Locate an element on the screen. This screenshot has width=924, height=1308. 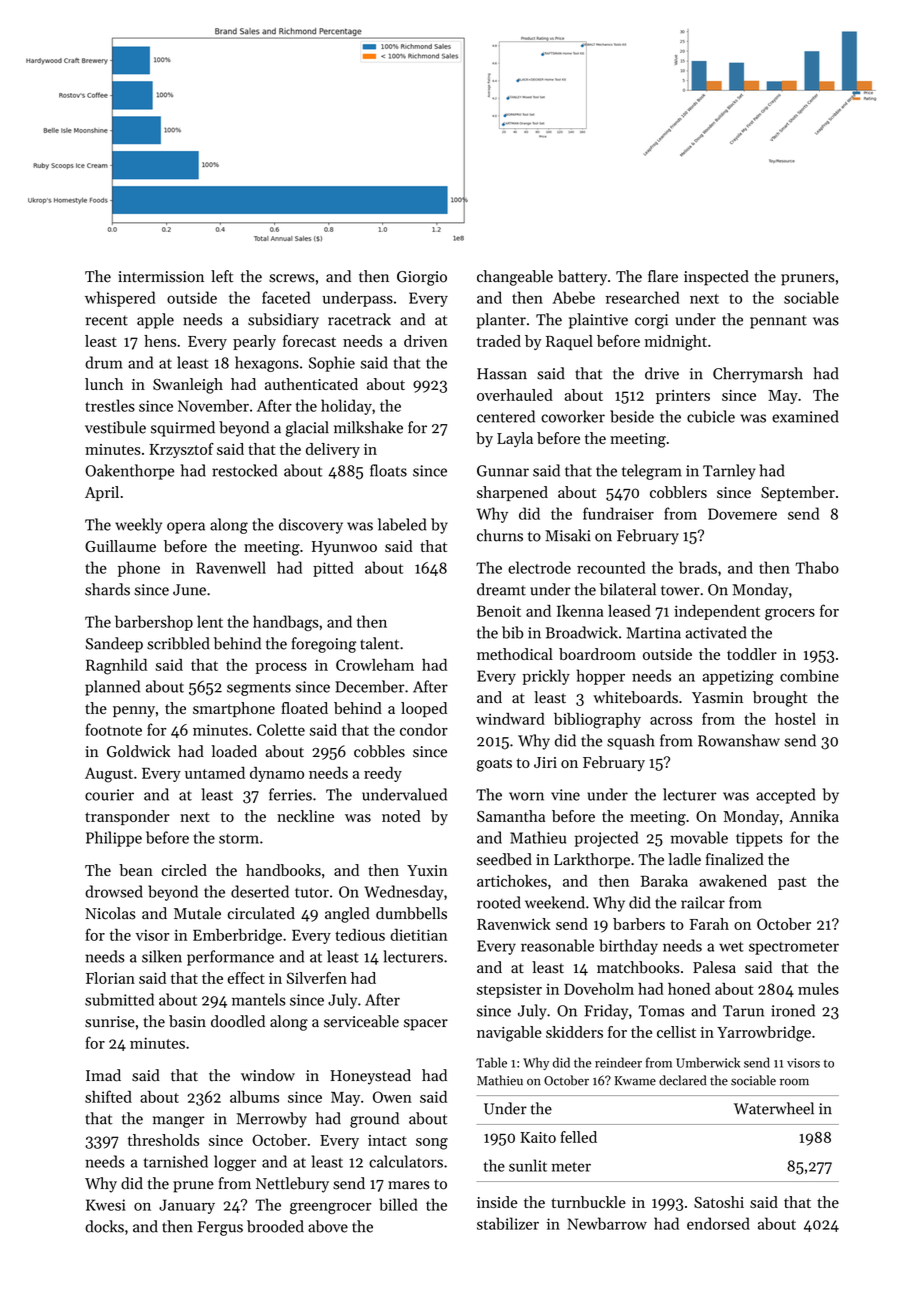
stepsister is located at coordinates (509, 990).
